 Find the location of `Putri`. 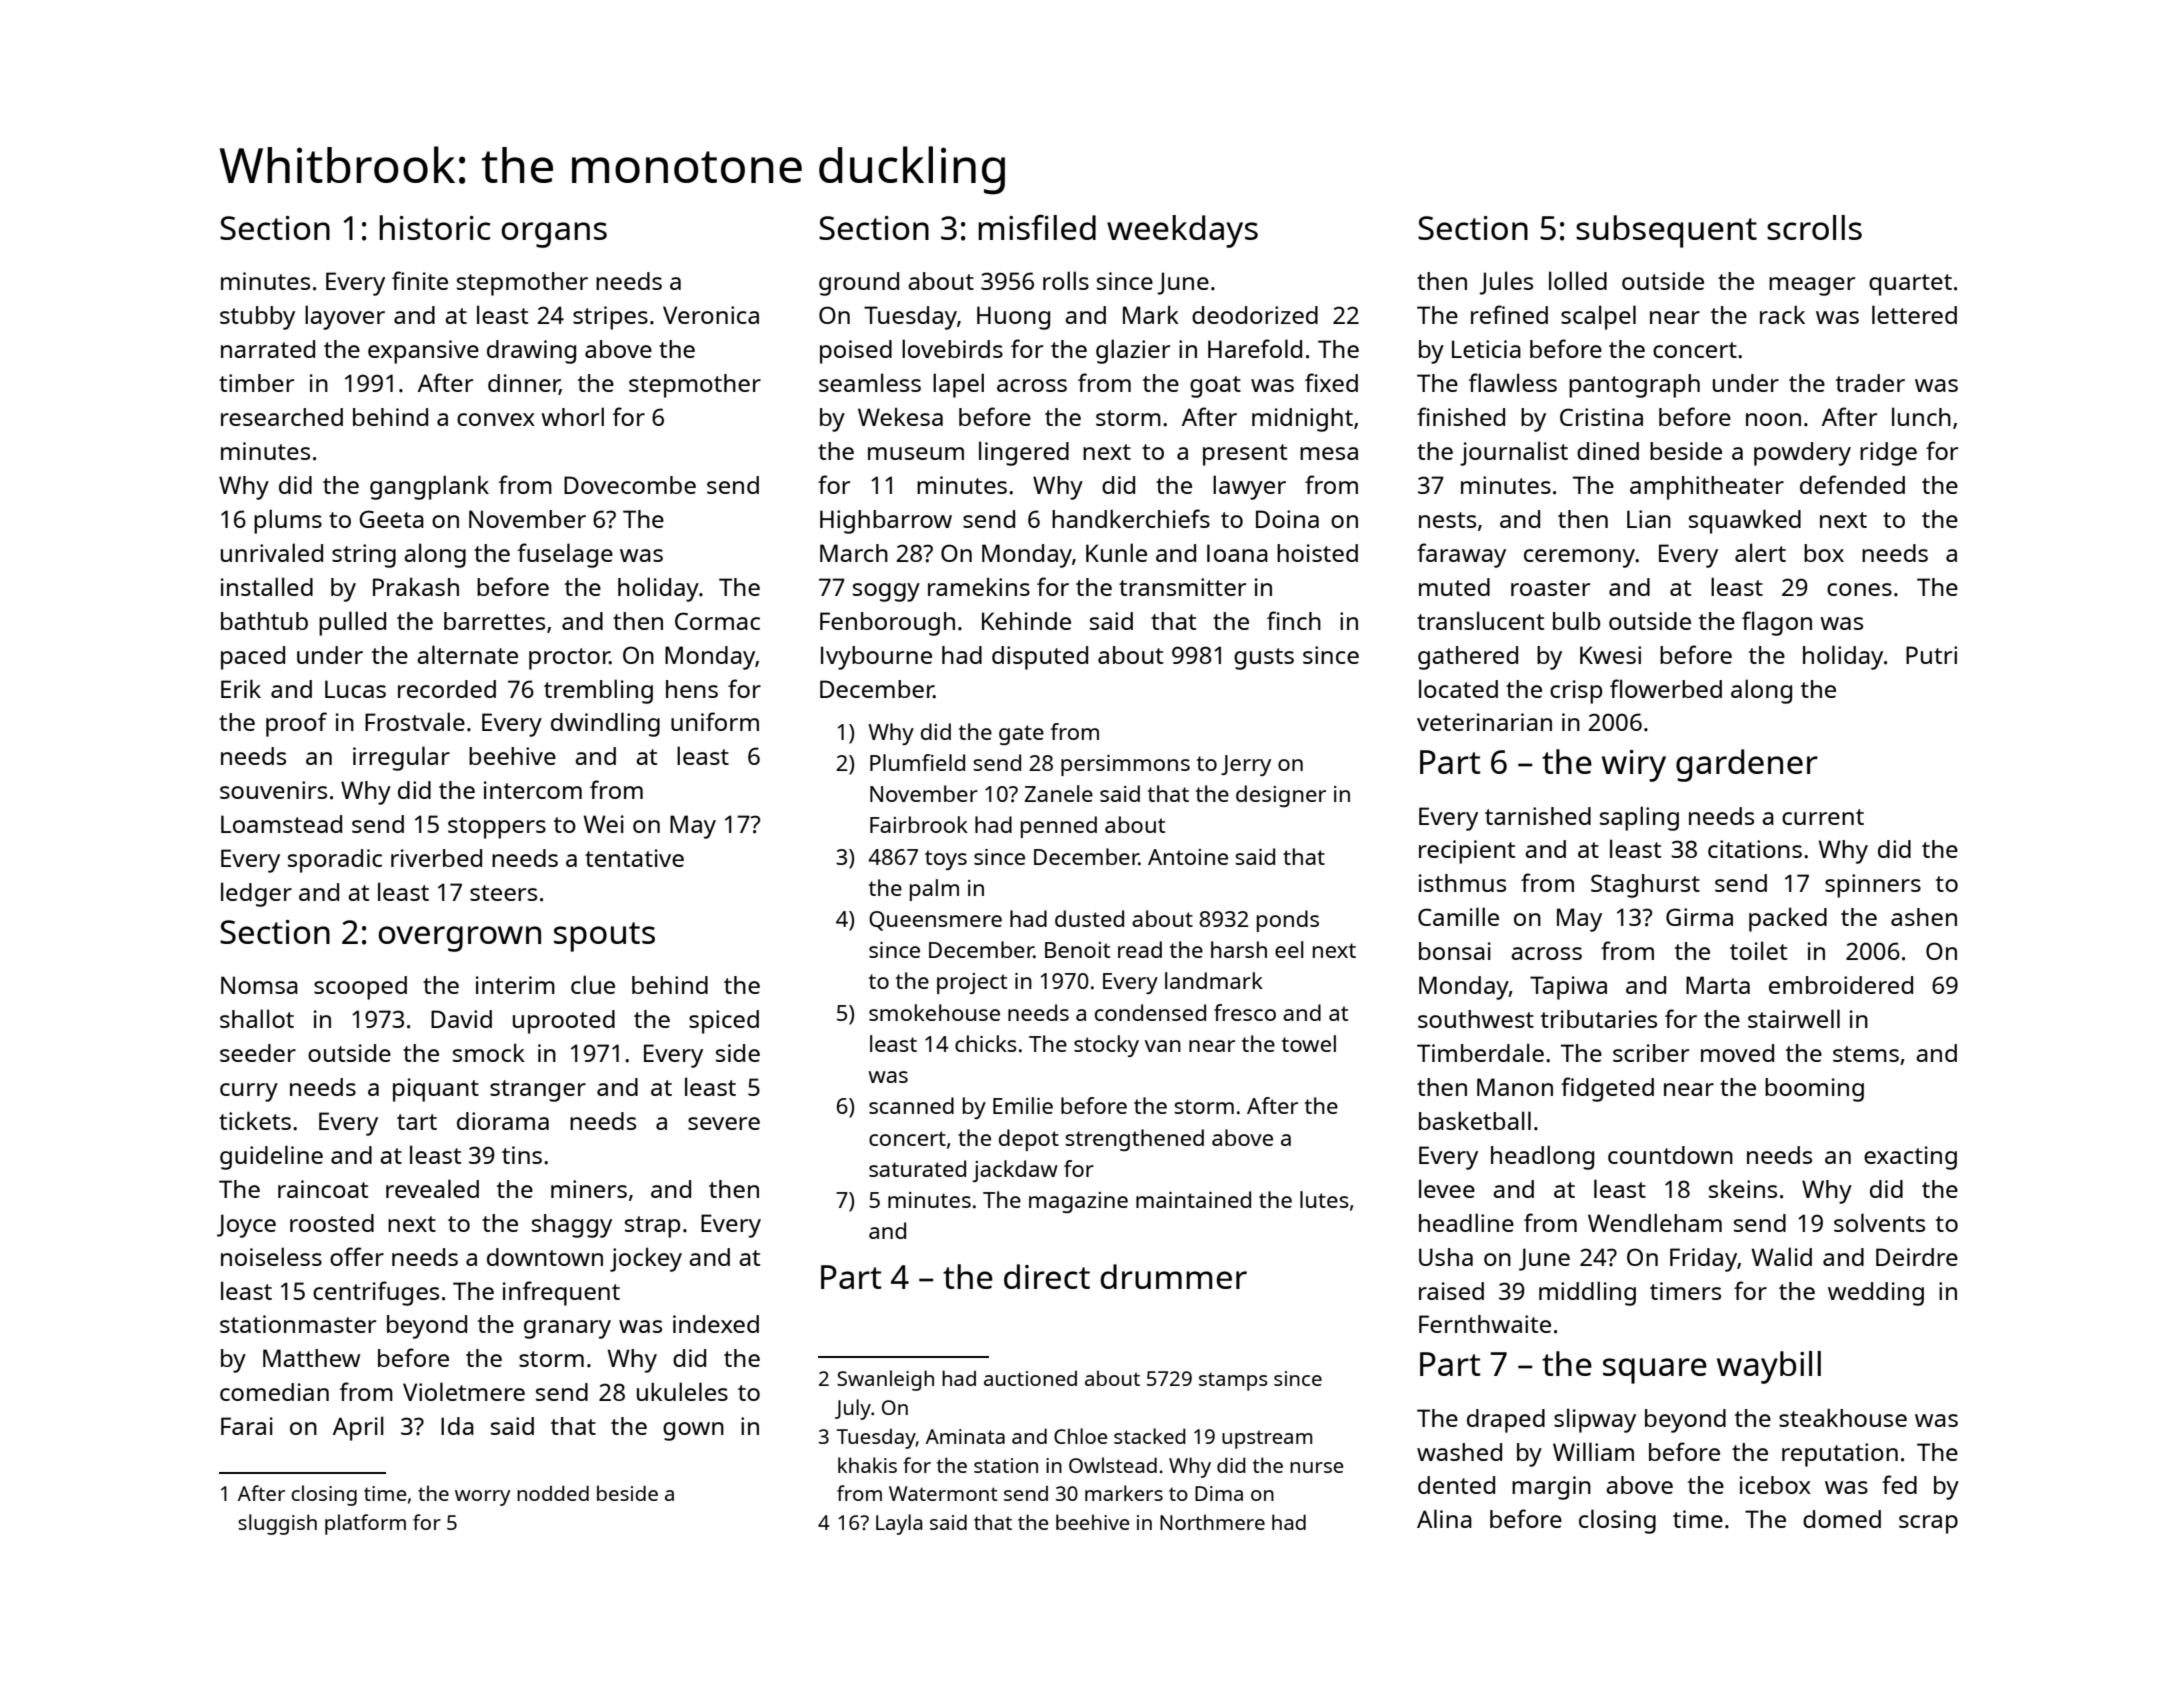

Putri is located at coordinates (1931, 655).
